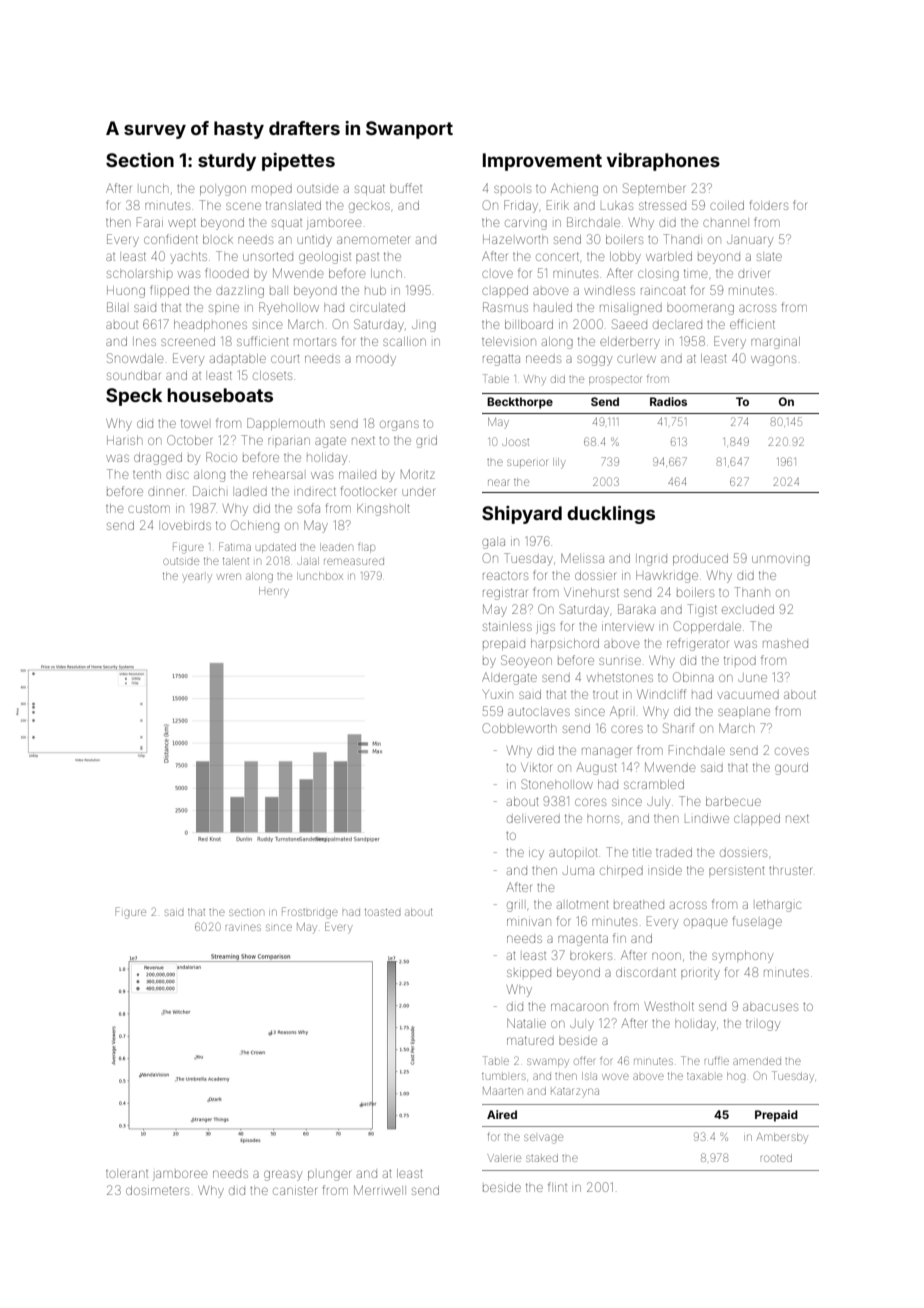 The image size is (924, 1308). Describe the element at coordinates (149, 509) in the page. I see `custom` at that location.
